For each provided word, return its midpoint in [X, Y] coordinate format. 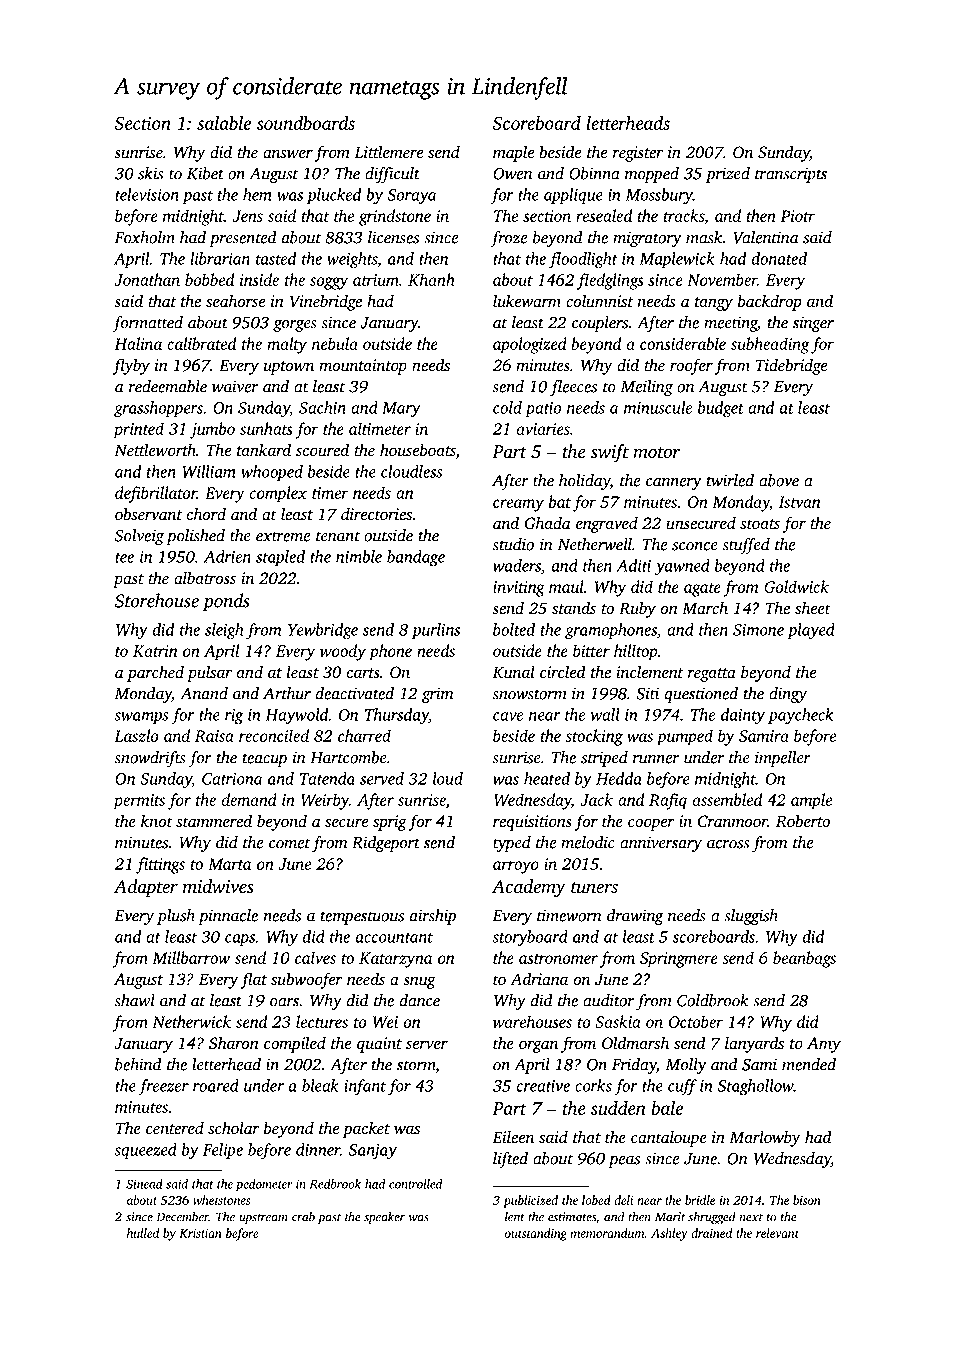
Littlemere [388, 151]
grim [437, 695]
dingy [788, 695]
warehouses [532, 1021]
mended [809, 1064]
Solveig [139, 537]
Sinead [144, 1184]
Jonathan [147, 279]
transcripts [791, 175]
